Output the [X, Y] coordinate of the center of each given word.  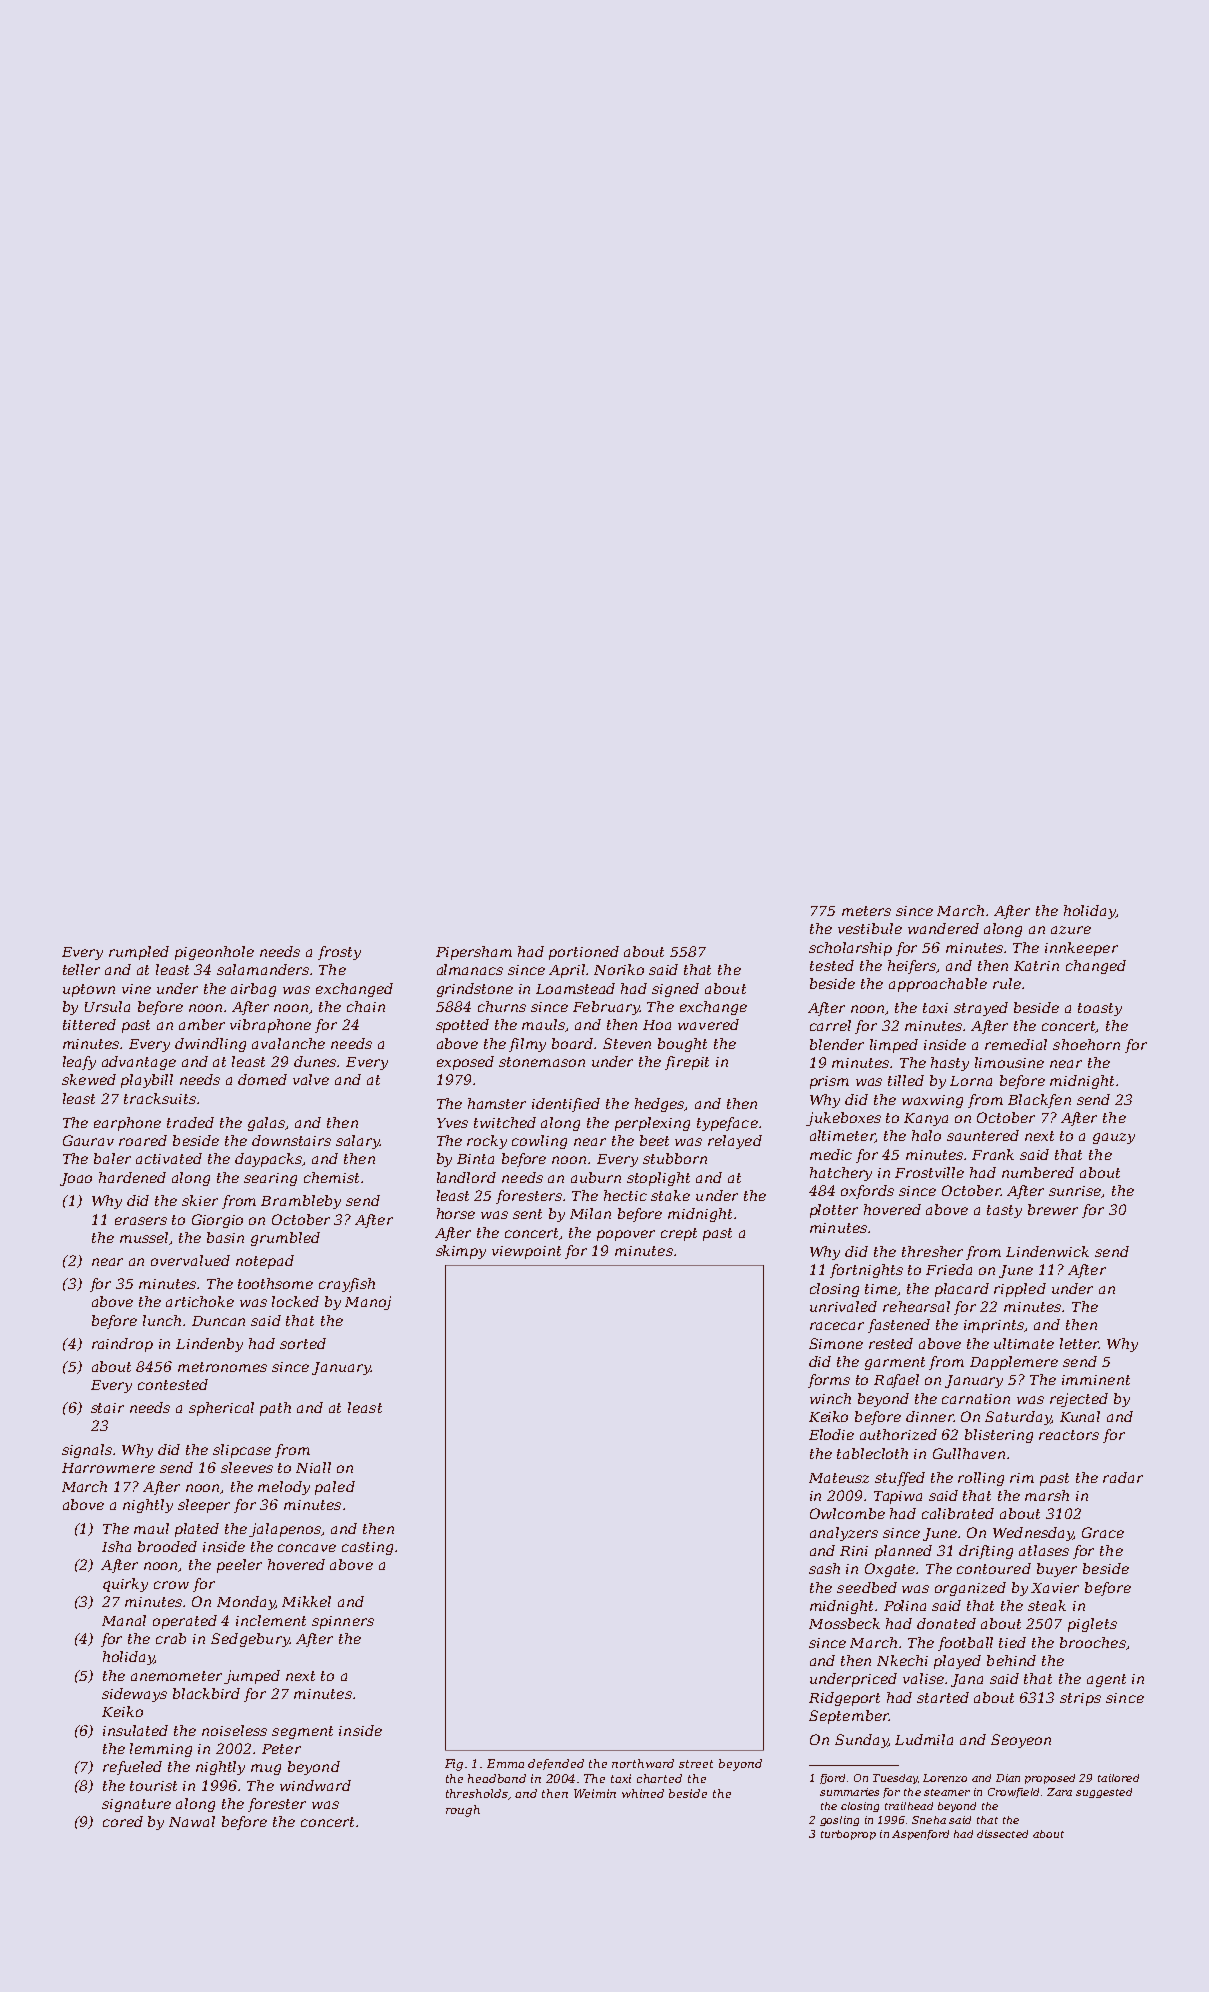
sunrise [1075, 1192]
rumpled [139, 953]
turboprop [848, 1835]
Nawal [192, 1821]
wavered [708, 1024]
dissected [1002, 1834]
